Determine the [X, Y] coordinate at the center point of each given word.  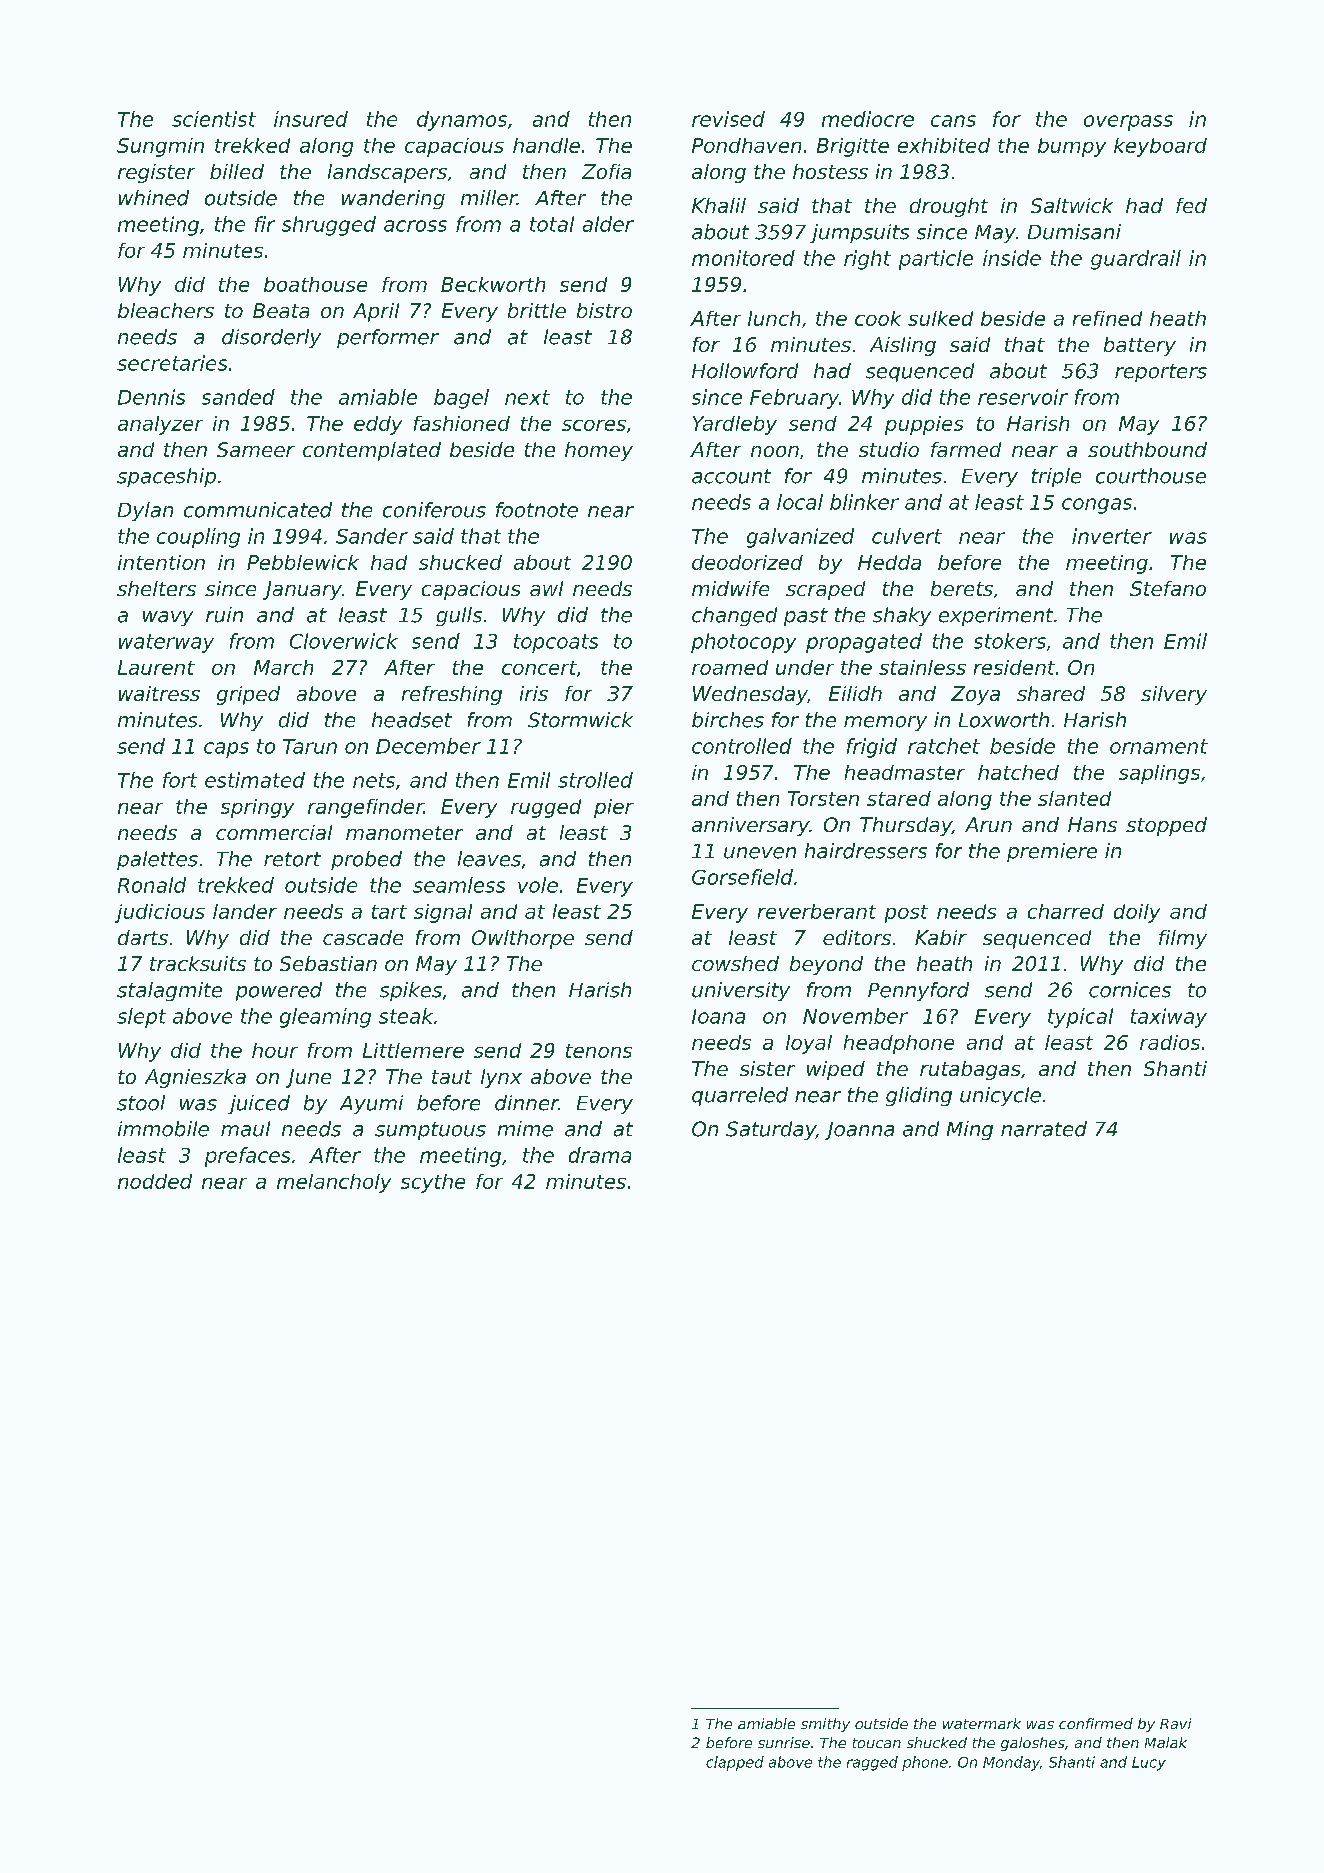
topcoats [556, 643]
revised [728, 119]
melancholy [334, 1183]
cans [953, 121]
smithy [825, 1725]
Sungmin [160, 147]
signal [443, 913]
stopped [1166, 826]
